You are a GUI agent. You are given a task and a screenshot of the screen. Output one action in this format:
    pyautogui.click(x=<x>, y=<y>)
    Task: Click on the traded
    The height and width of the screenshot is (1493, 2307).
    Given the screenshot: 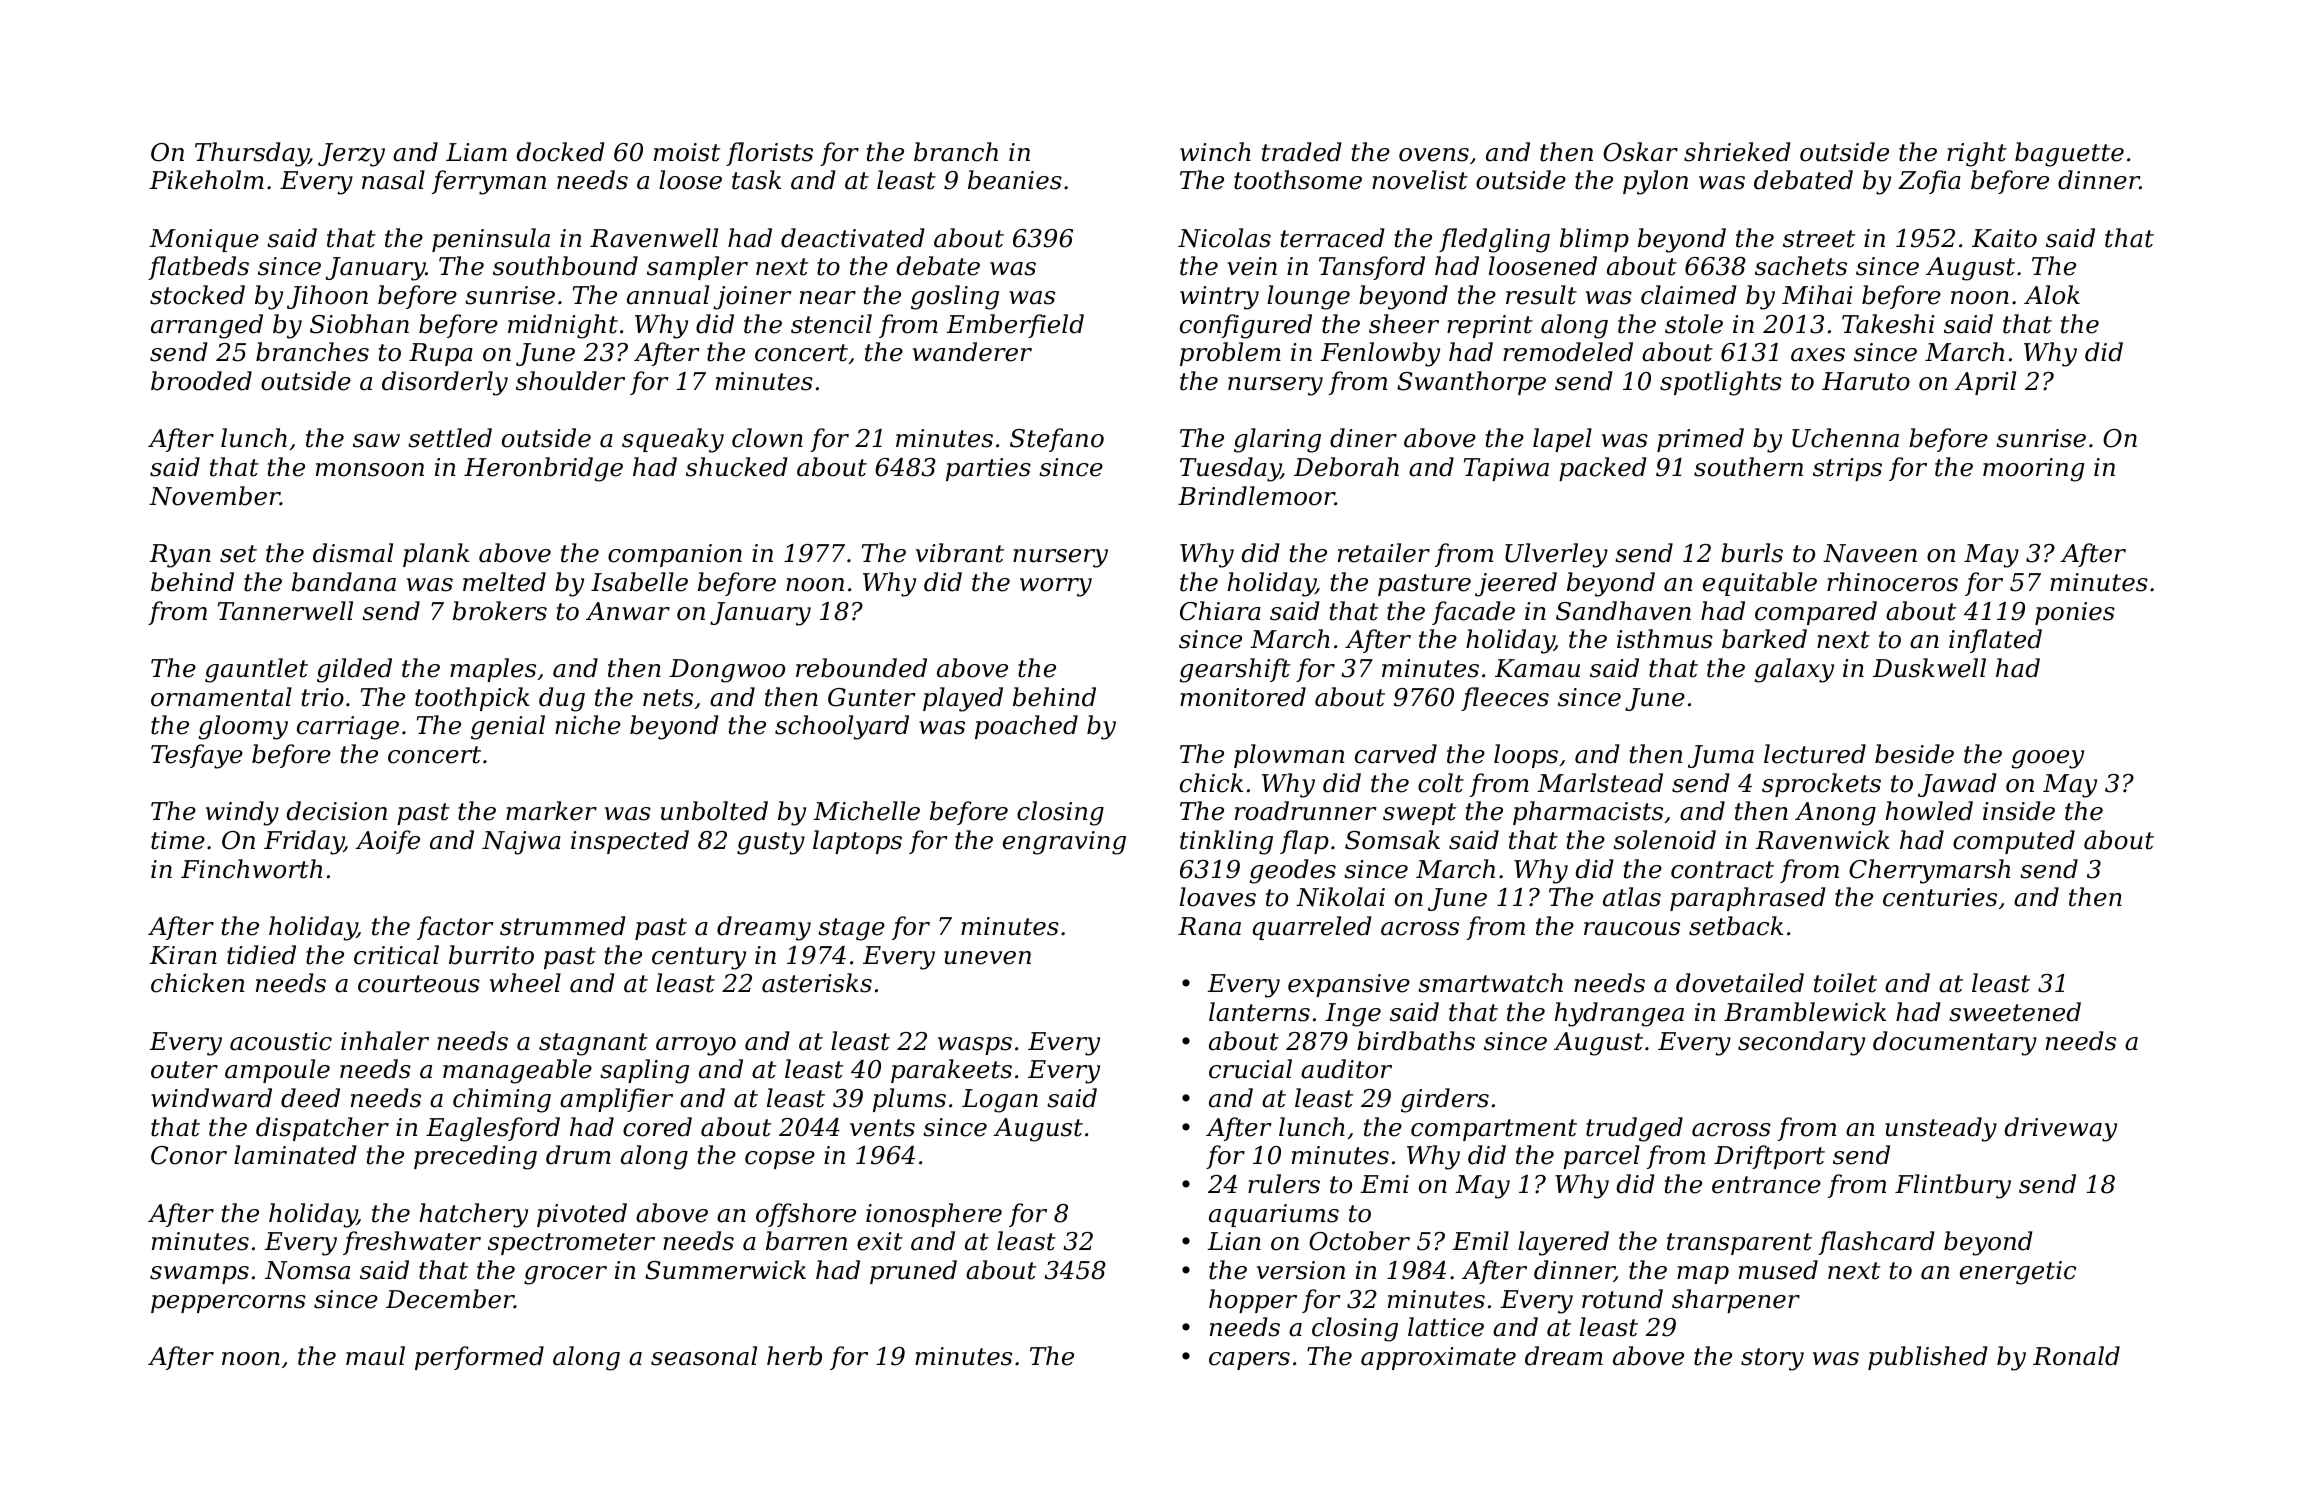 What is the action you would take?
    pyautogui.click(x=1301, y=152)
